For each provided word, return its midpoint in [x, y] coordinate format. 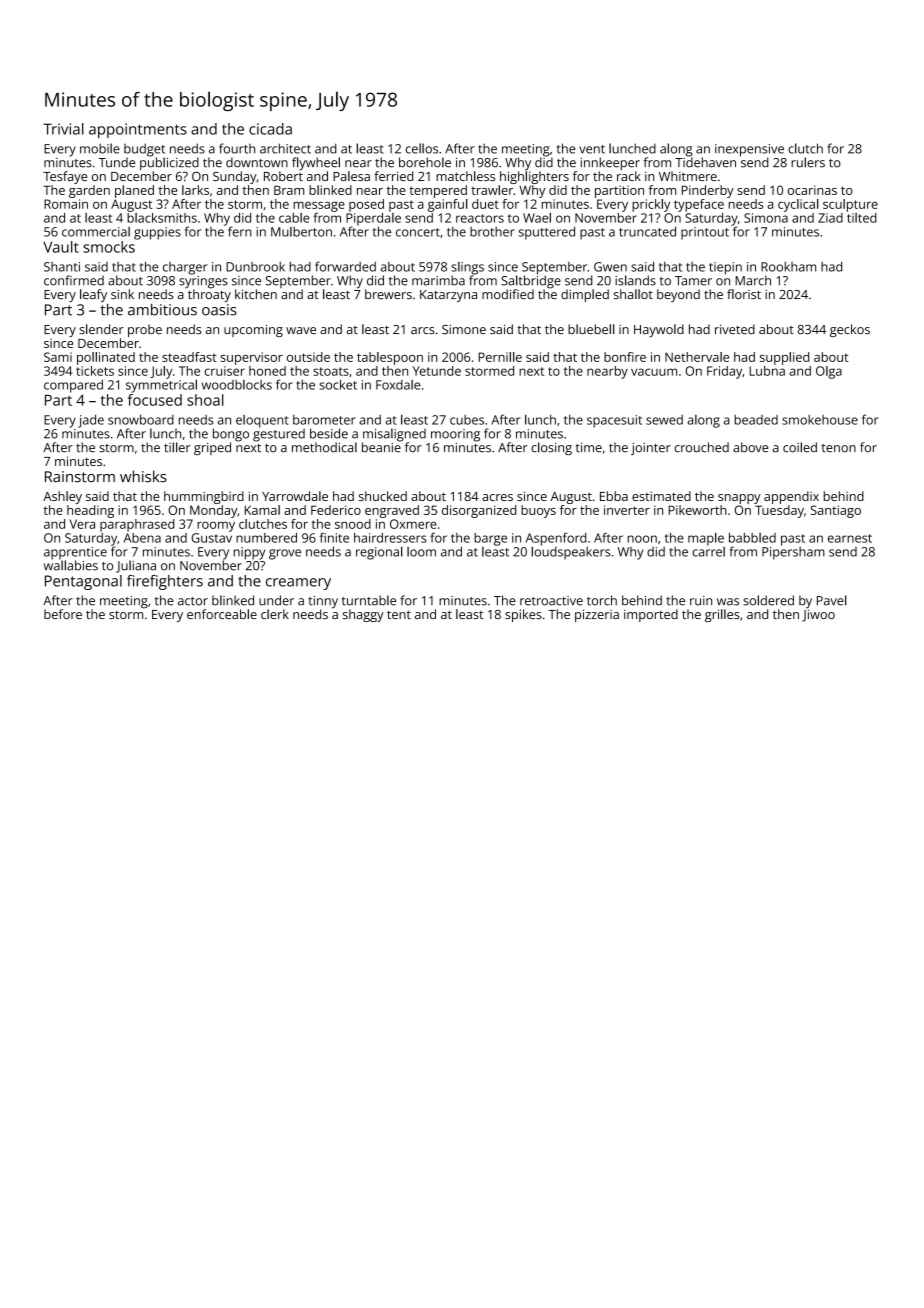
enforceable [222, 614]
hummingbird [204, 497]
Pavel [832, 600]
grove [285, 554]
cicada [270, 129]
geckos [850, 330]
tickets [95, 371]
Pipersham [793, 553]
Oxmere [413, 524]
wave [301, 330]
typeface [699, 205]
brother [492, 232]
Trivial [63, 129]
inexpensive [749, 150]
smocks [109, 247]
